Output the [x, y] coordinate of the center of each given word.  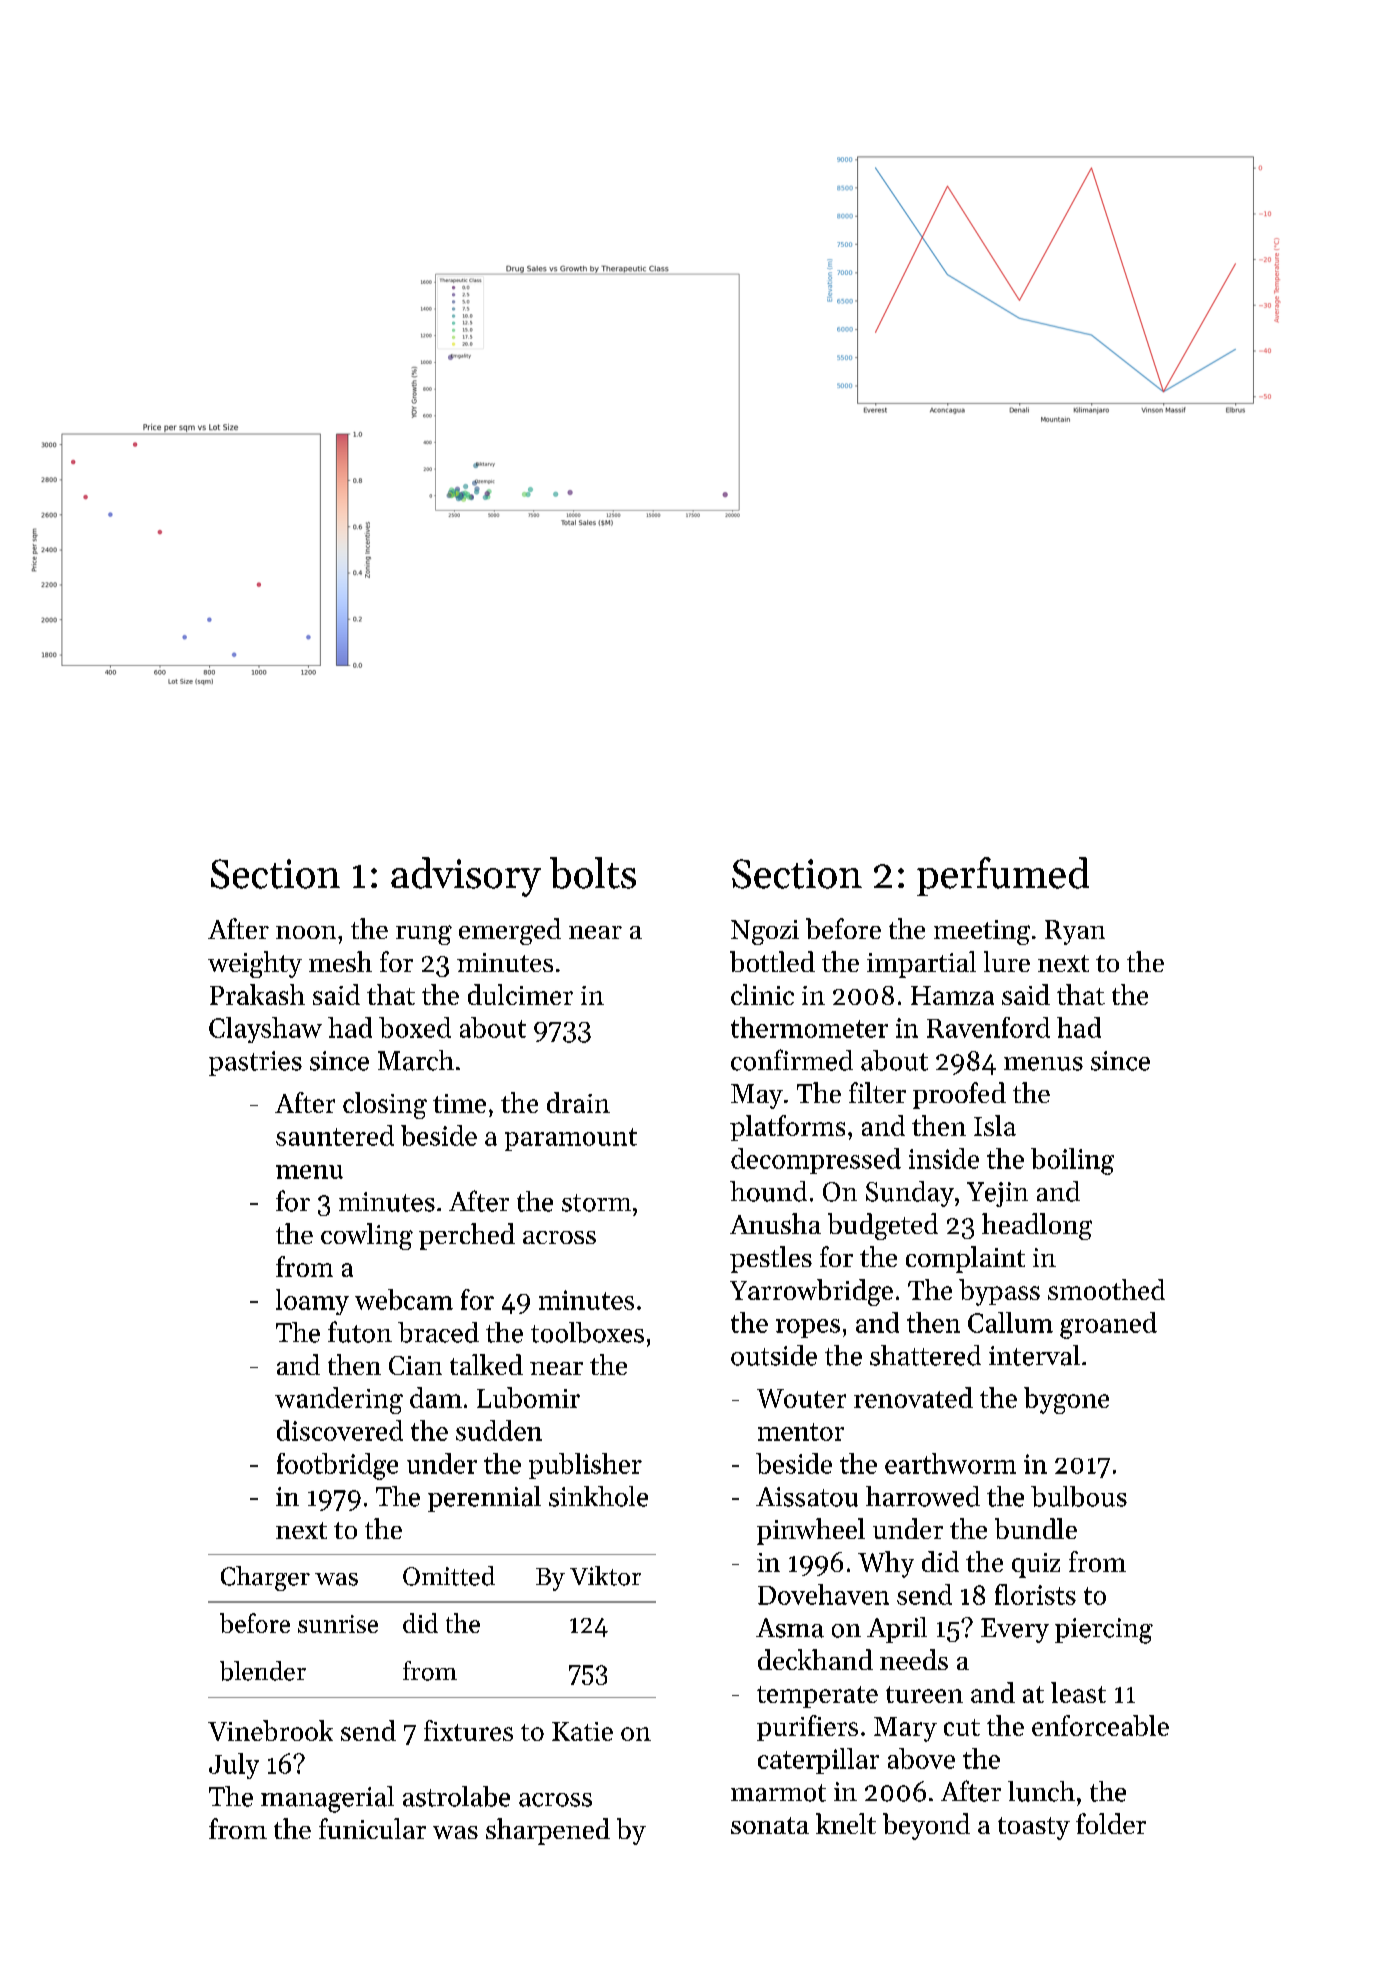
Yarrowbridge [811, 1292]
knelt [846, 1823]
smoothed [1106, 1289]
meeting [982, 932]
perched [467, 1236]
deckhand [815, 1659]
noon [306, 932]
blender [263, 1671]
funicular [372, 1828]
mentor [801, 1432]
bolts [593, 873]
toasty [1034, 1828]
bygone [1066, 1400]
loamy [312, 1302]
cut [962, 1727]
